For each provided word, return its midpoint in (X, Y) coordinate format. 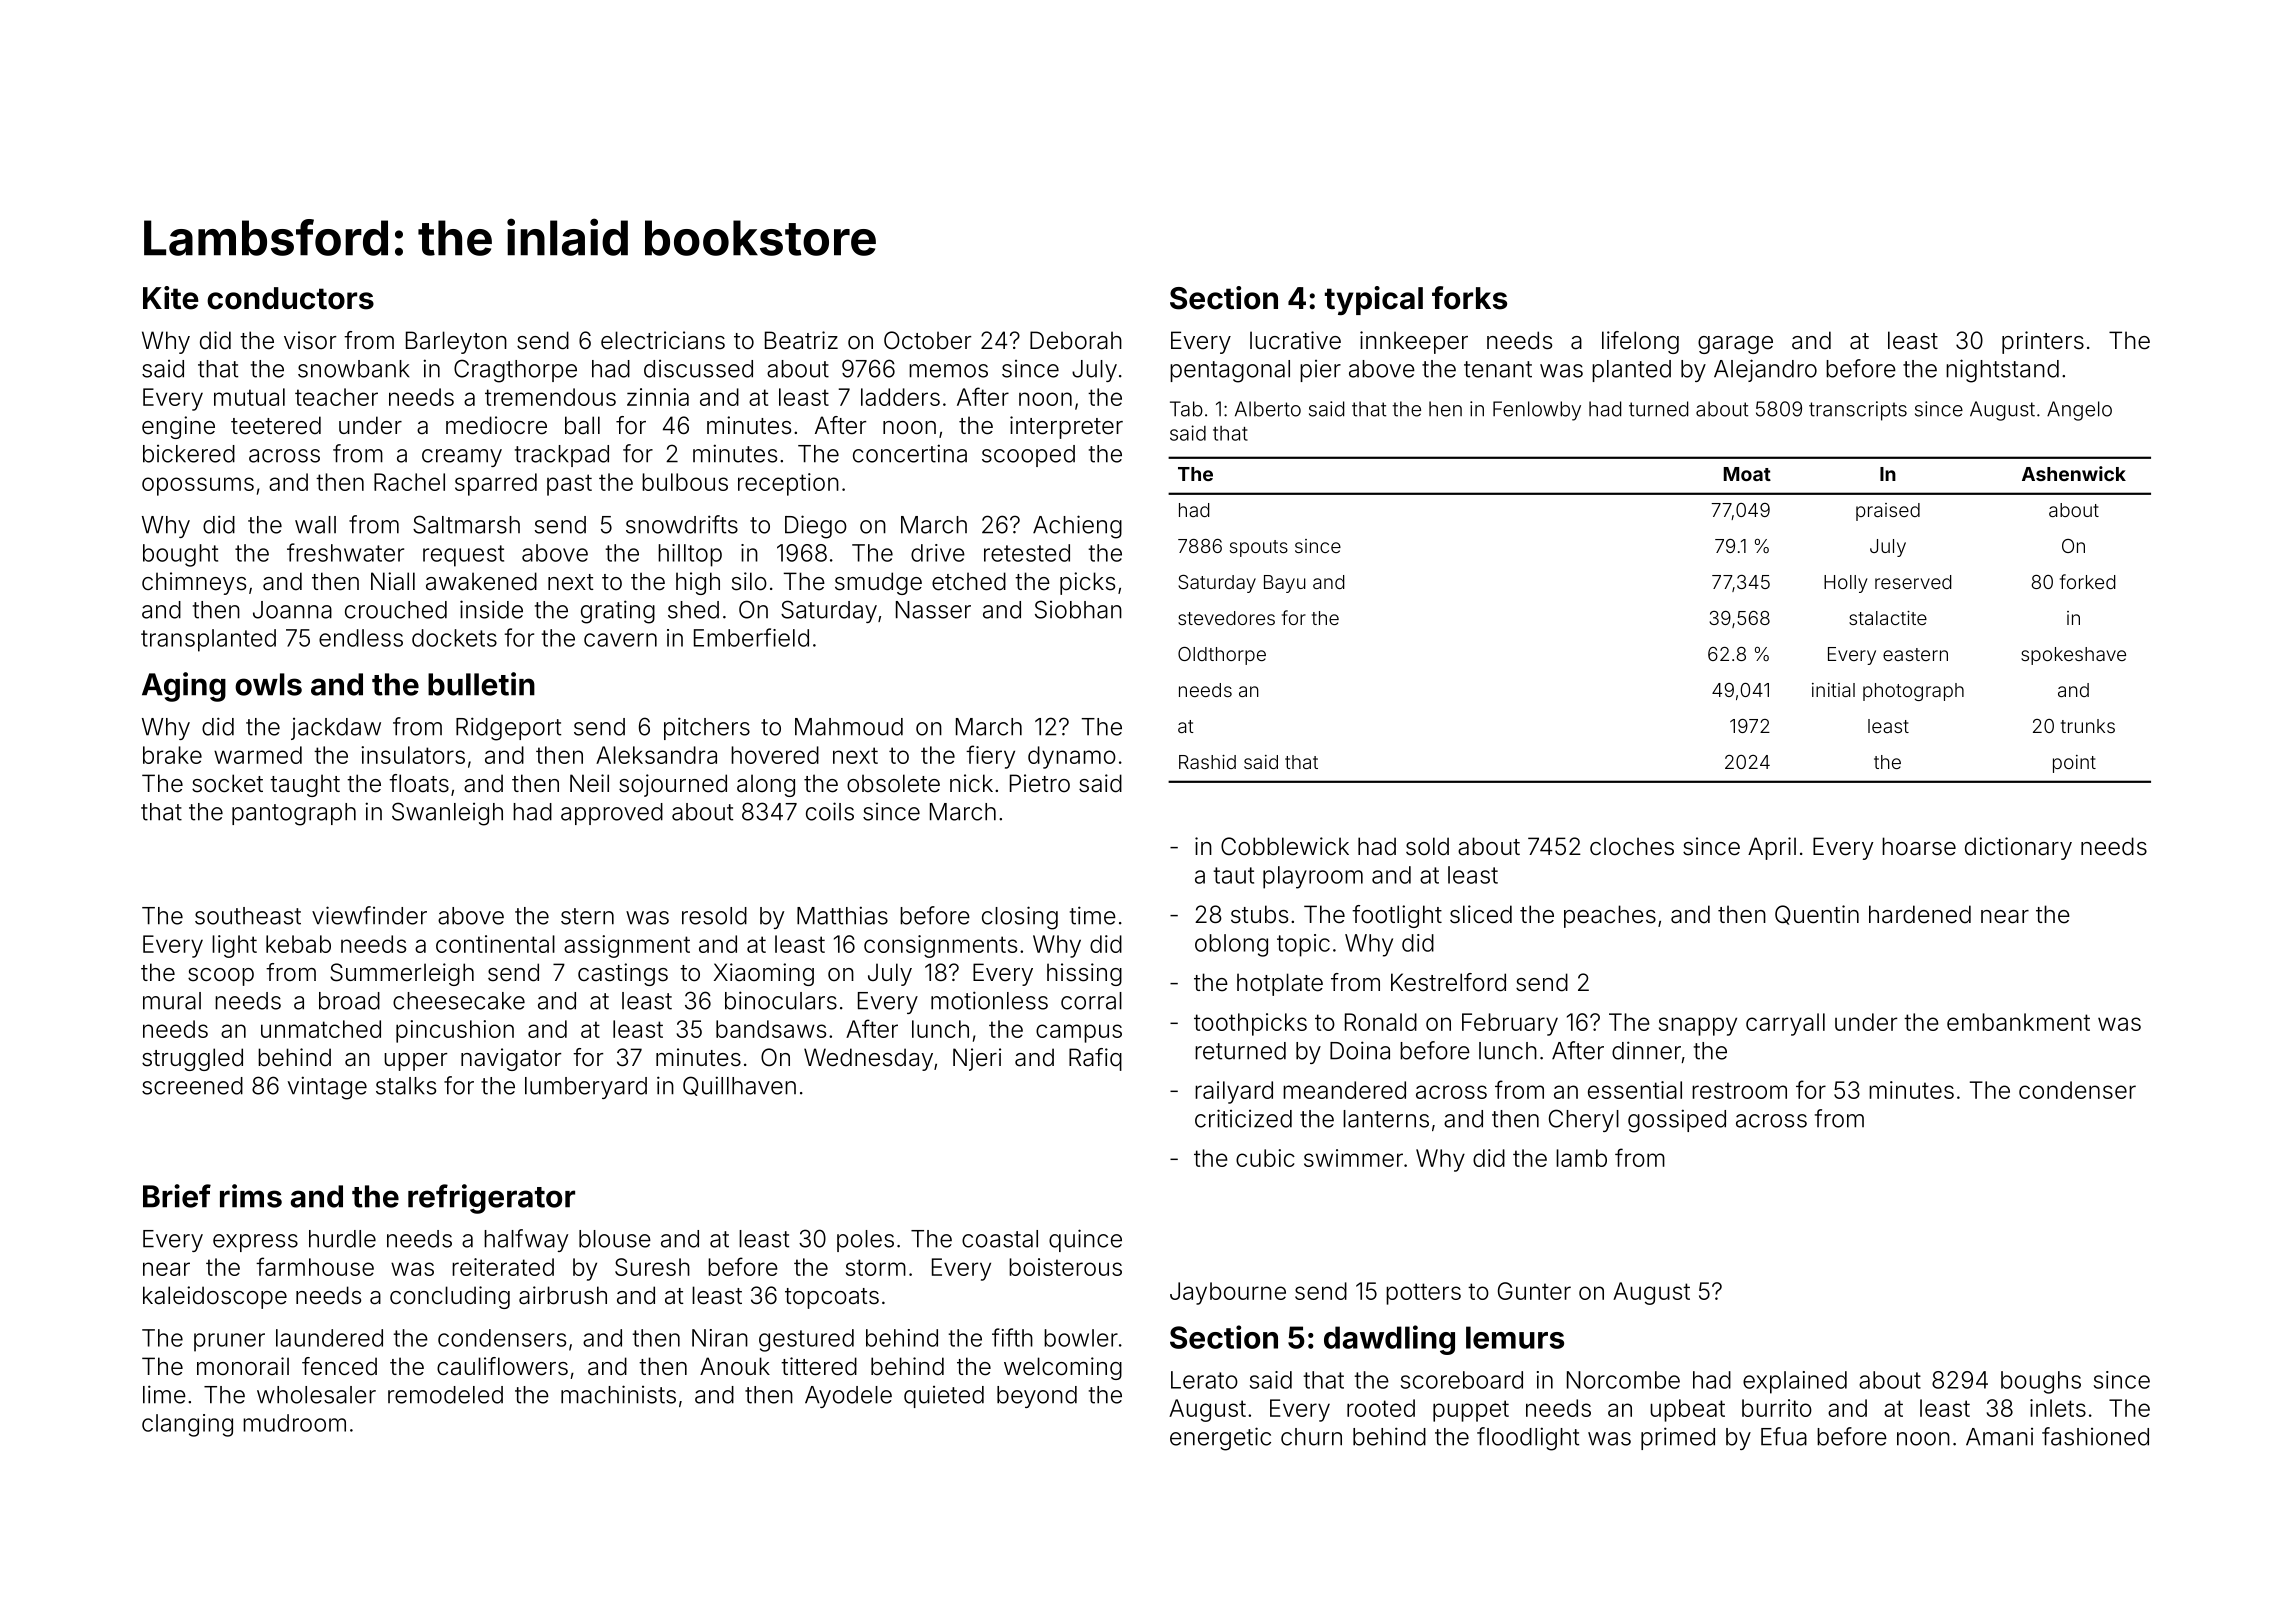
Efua (1784, 1436)
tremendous (550, 397)
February (1510, 1024)
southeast (248, 916)
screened (192, 1086)
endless (361, 638)
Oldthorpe (1222, 656)
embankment (2018, 1022)
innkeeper (1414, 342)
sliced (1481, 914)
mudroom (294, 1423)
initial (1833, 690)
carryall (1785, 1024)
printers (2043, 342)
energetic (1220, 1439)
